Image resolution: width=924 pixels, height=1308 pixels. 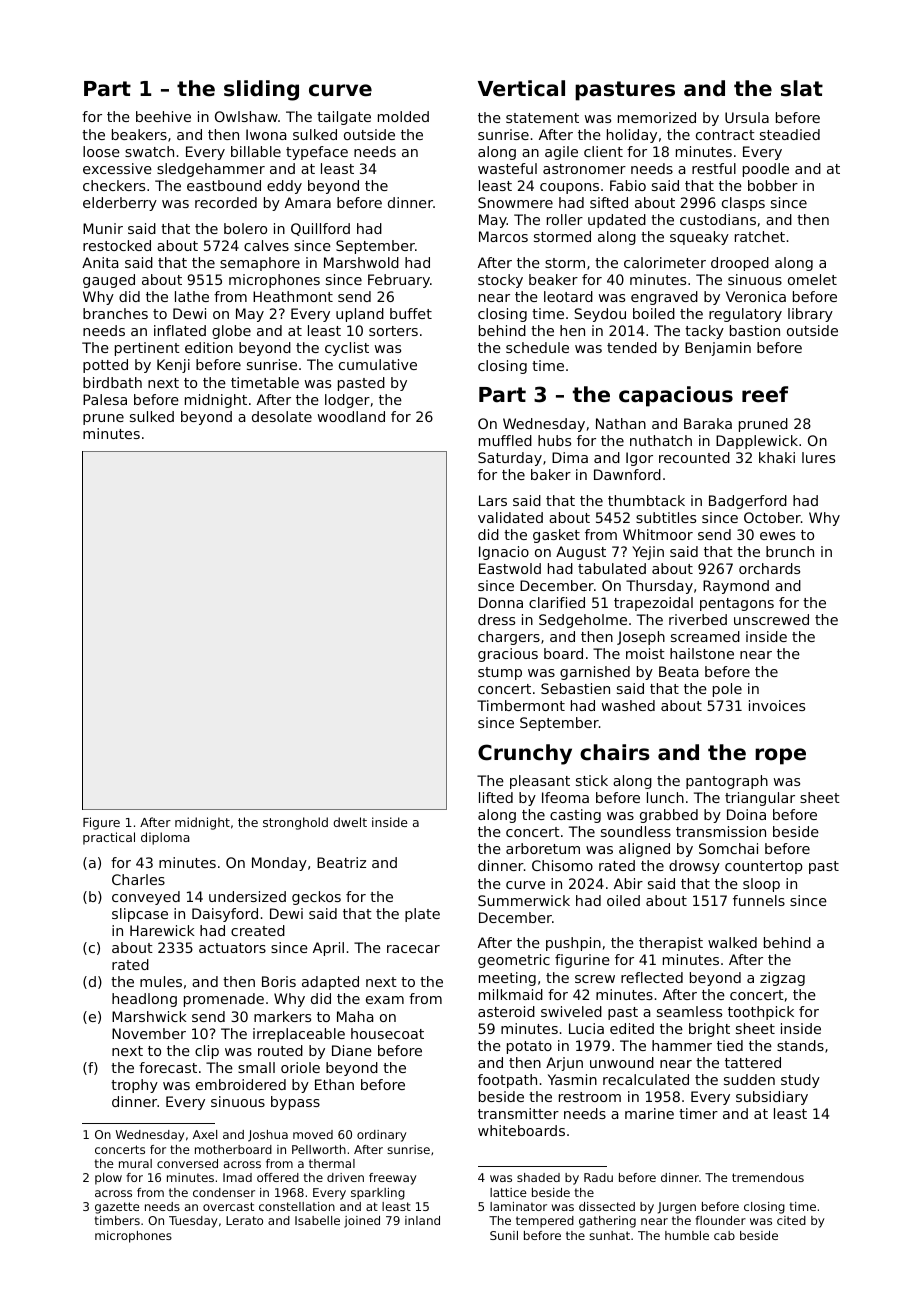 I want to click on recalculated, so click(x=646, y=1079).
